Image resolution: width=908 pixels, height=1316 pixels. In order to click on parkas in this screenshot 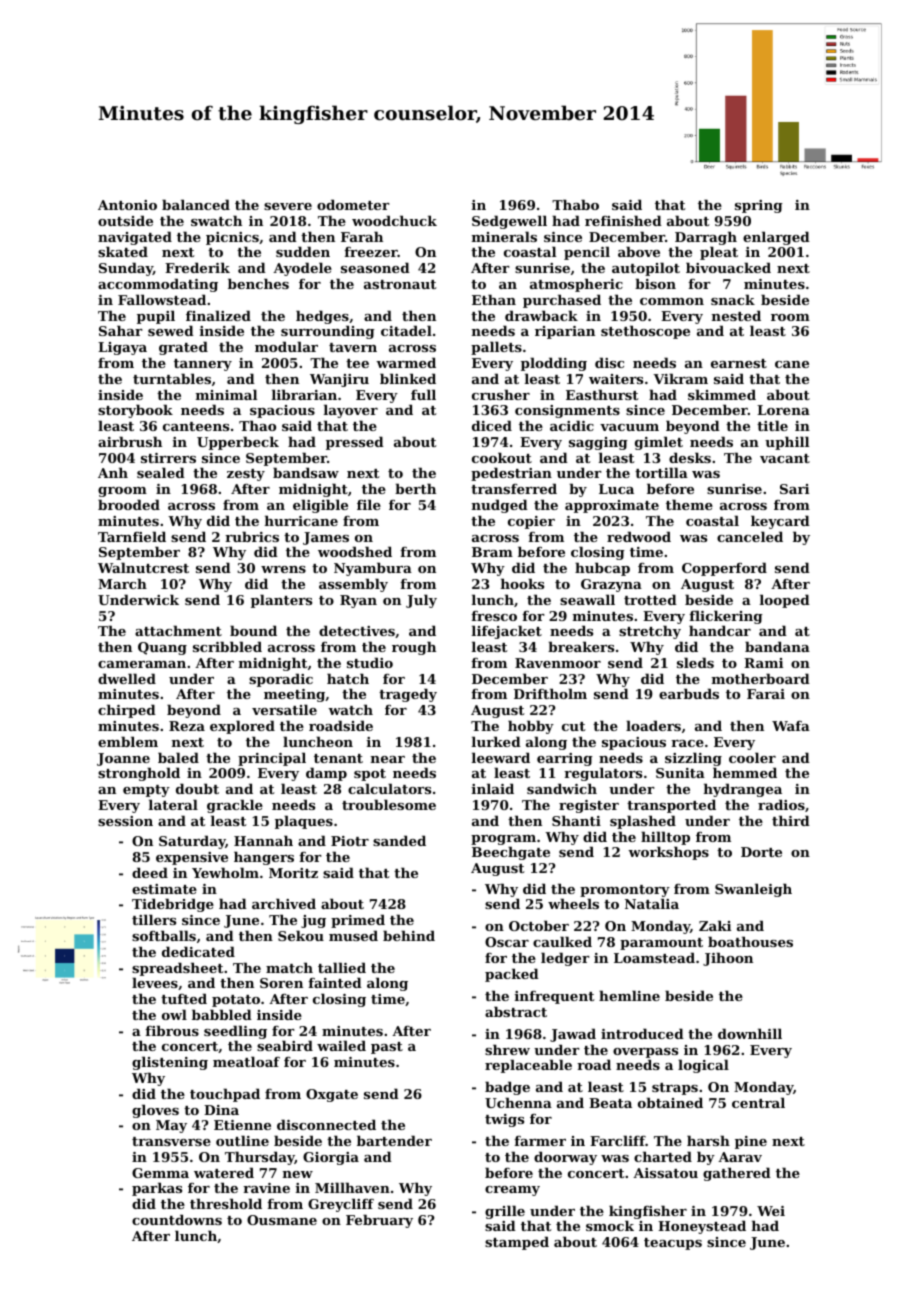, I will do `click(157, 1189)`.
